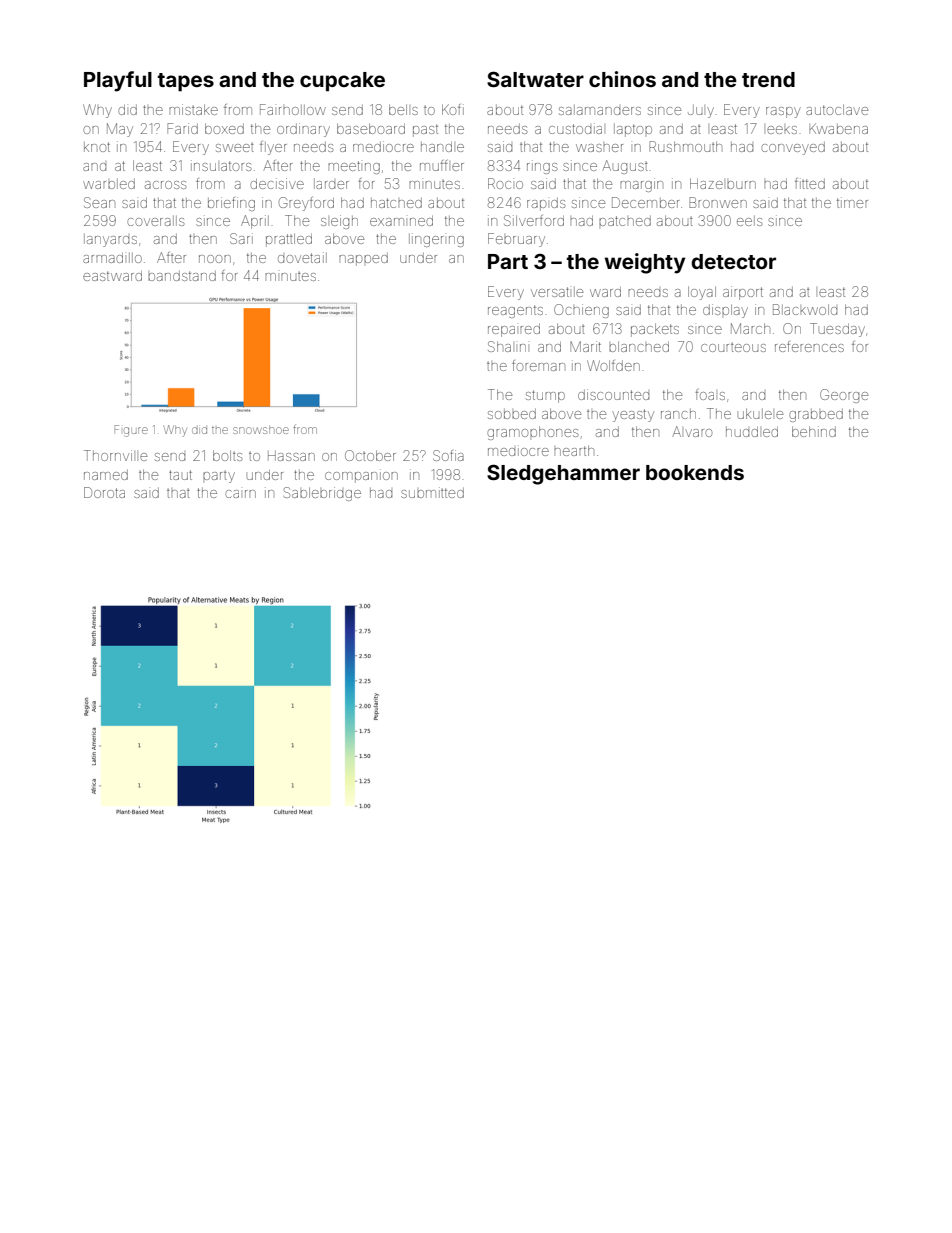  Describe the element at coordinates (810, 183) in the image. I see `fitted` at that location.
